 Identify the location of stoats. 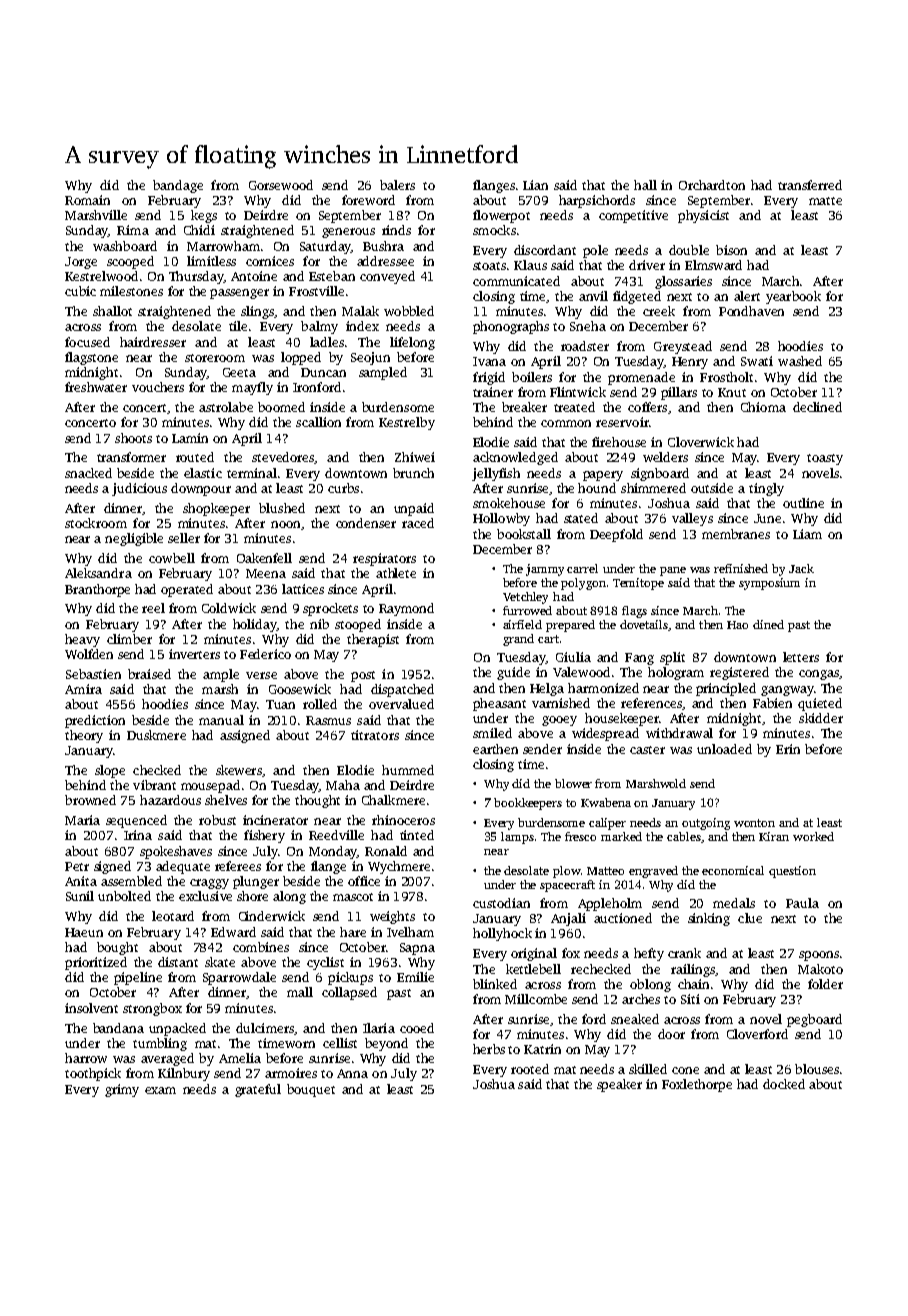
(489, 266).
